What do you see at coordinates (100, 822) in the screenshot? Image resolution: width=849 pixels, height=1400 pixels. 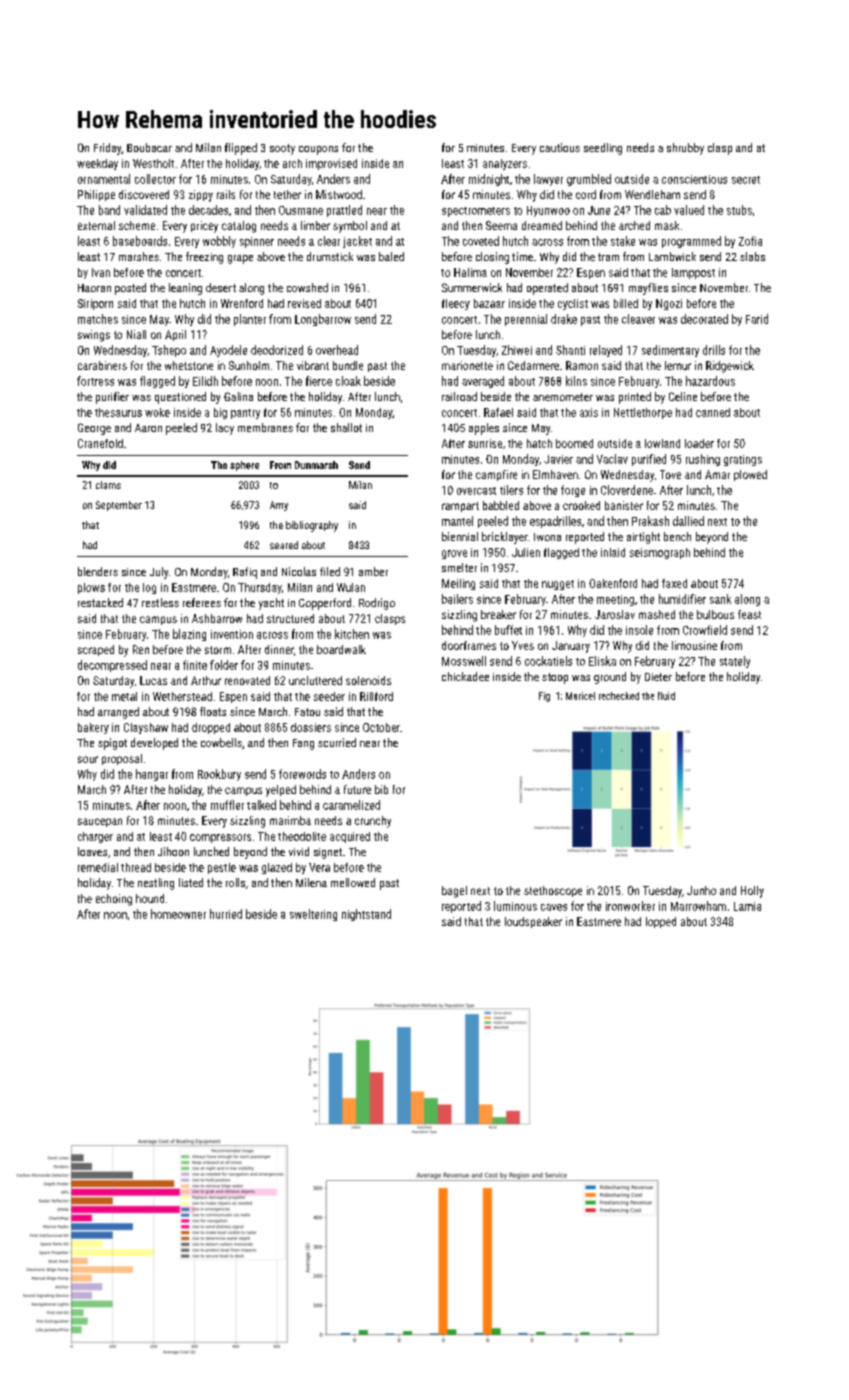 I see `saucepan` at bounding box center [100, 822].
